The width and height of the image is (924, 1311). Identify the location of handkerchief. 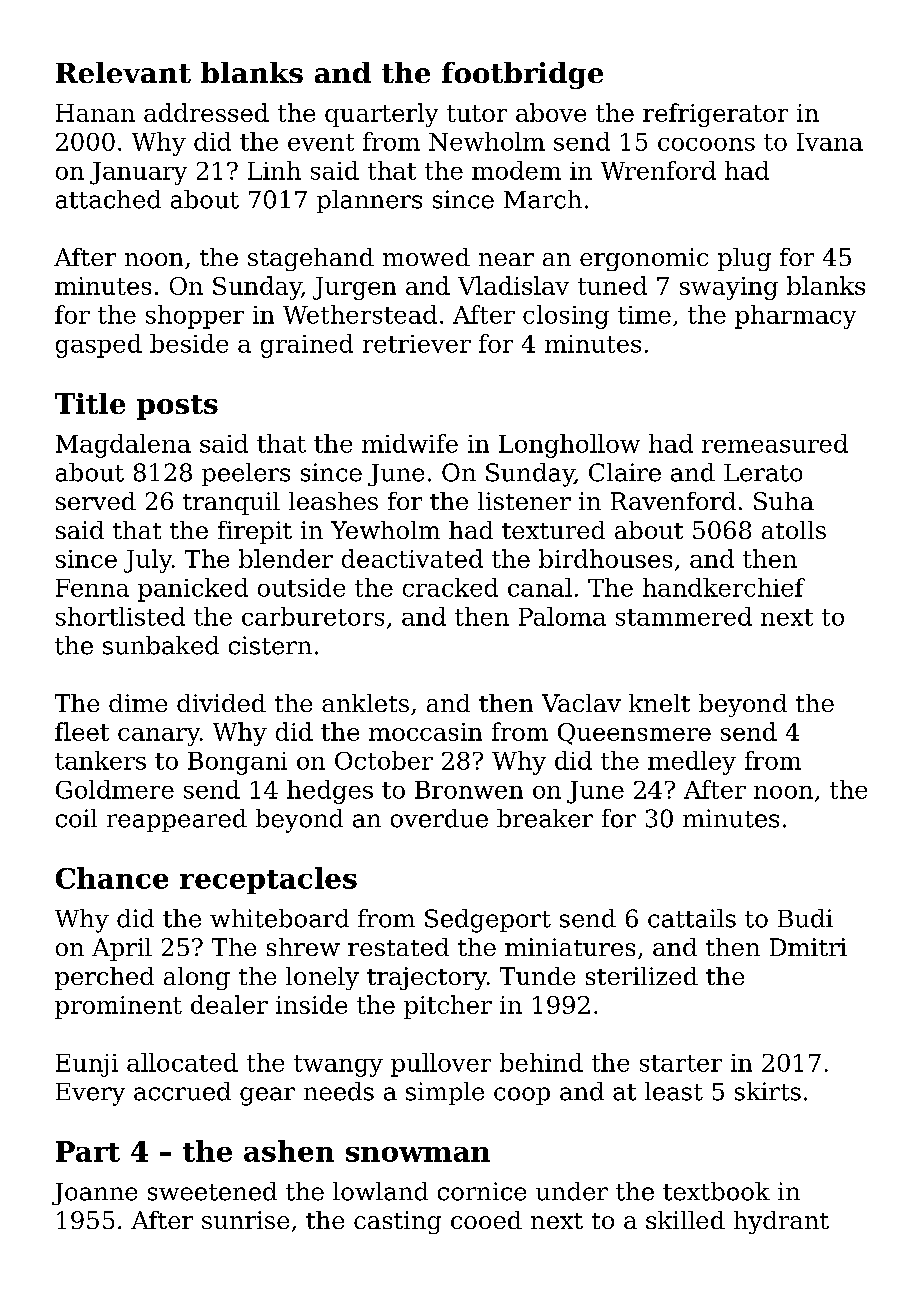
(724, 587).
